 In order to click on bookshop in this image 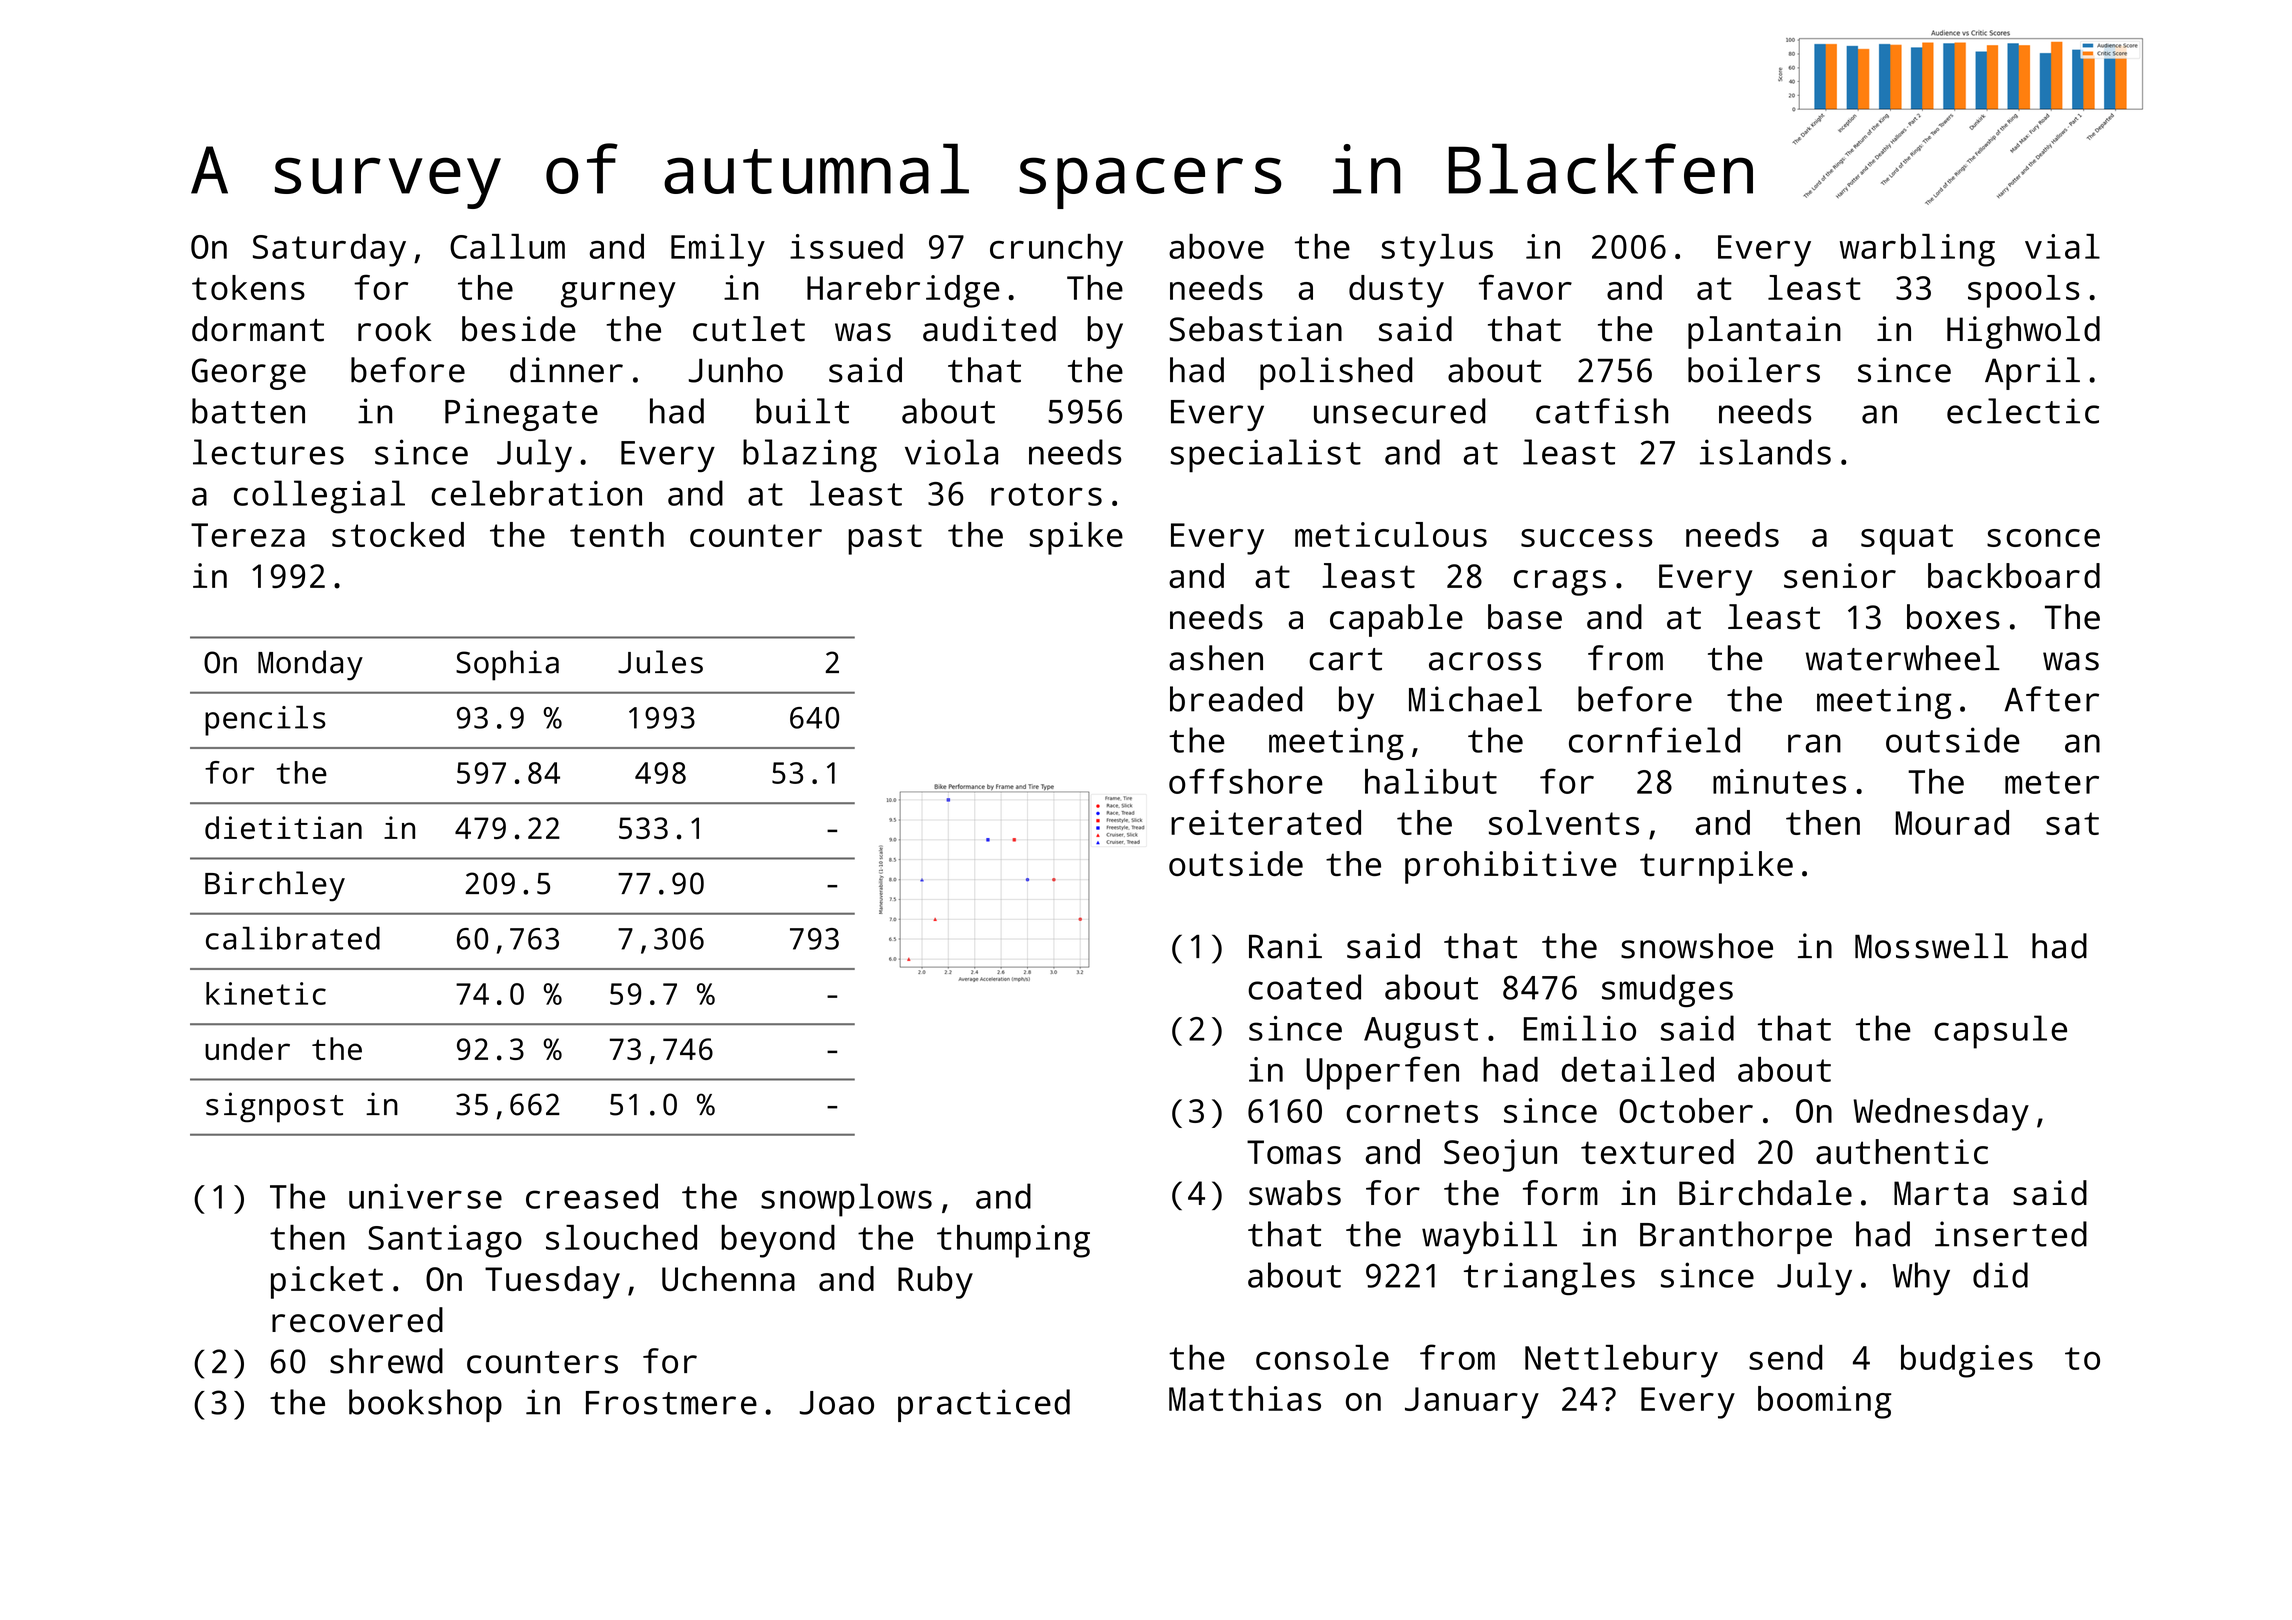, I will do `click(425, 1405)`.
